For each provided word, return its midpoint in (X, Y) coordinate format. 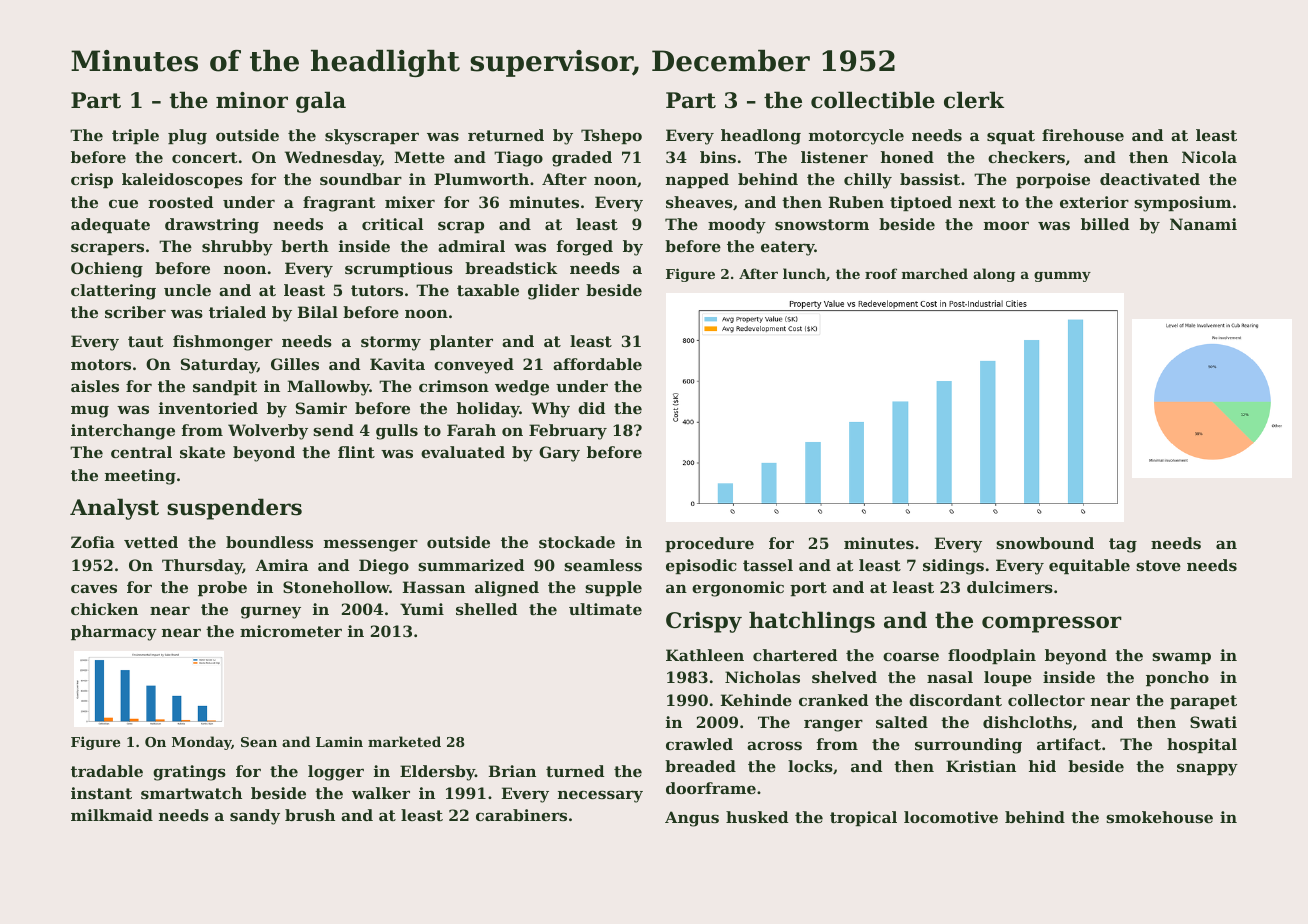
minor (252, 100)
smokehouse (1159, 817)
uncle (187, 290)
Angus (692, 819)
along (994, 275)
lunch (804, 273)
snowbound (1045, 543)
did (591, 408)
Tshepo (611, 136)
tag (1123, 545)
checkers (1026, 157)
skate (202, 452)
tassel (768, 565)
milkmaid (112, 815)
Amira (281, 565)
